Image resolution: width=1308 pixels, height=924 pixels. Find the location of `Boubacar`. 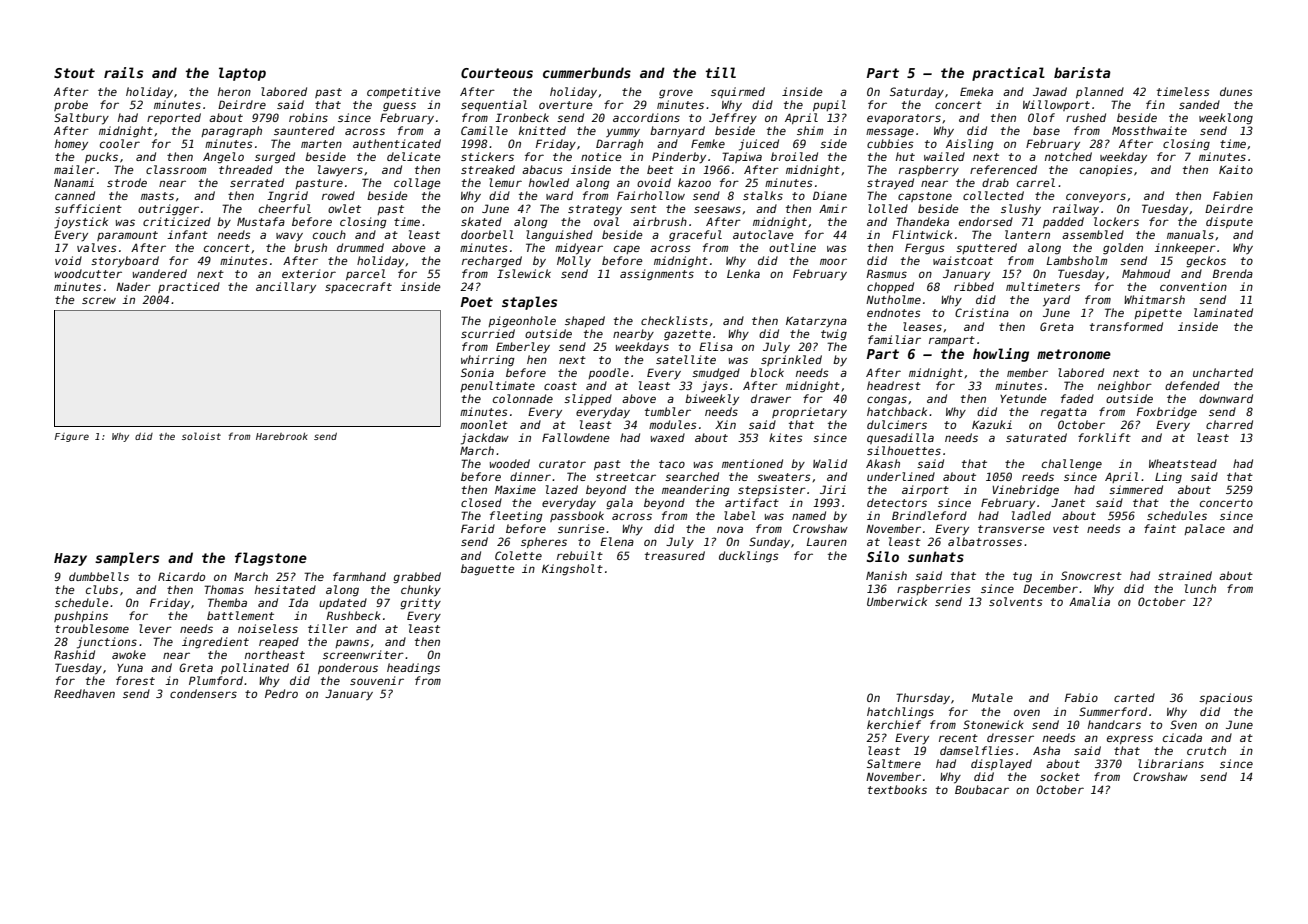

Boubacar is located at coordinates (982, 789).
